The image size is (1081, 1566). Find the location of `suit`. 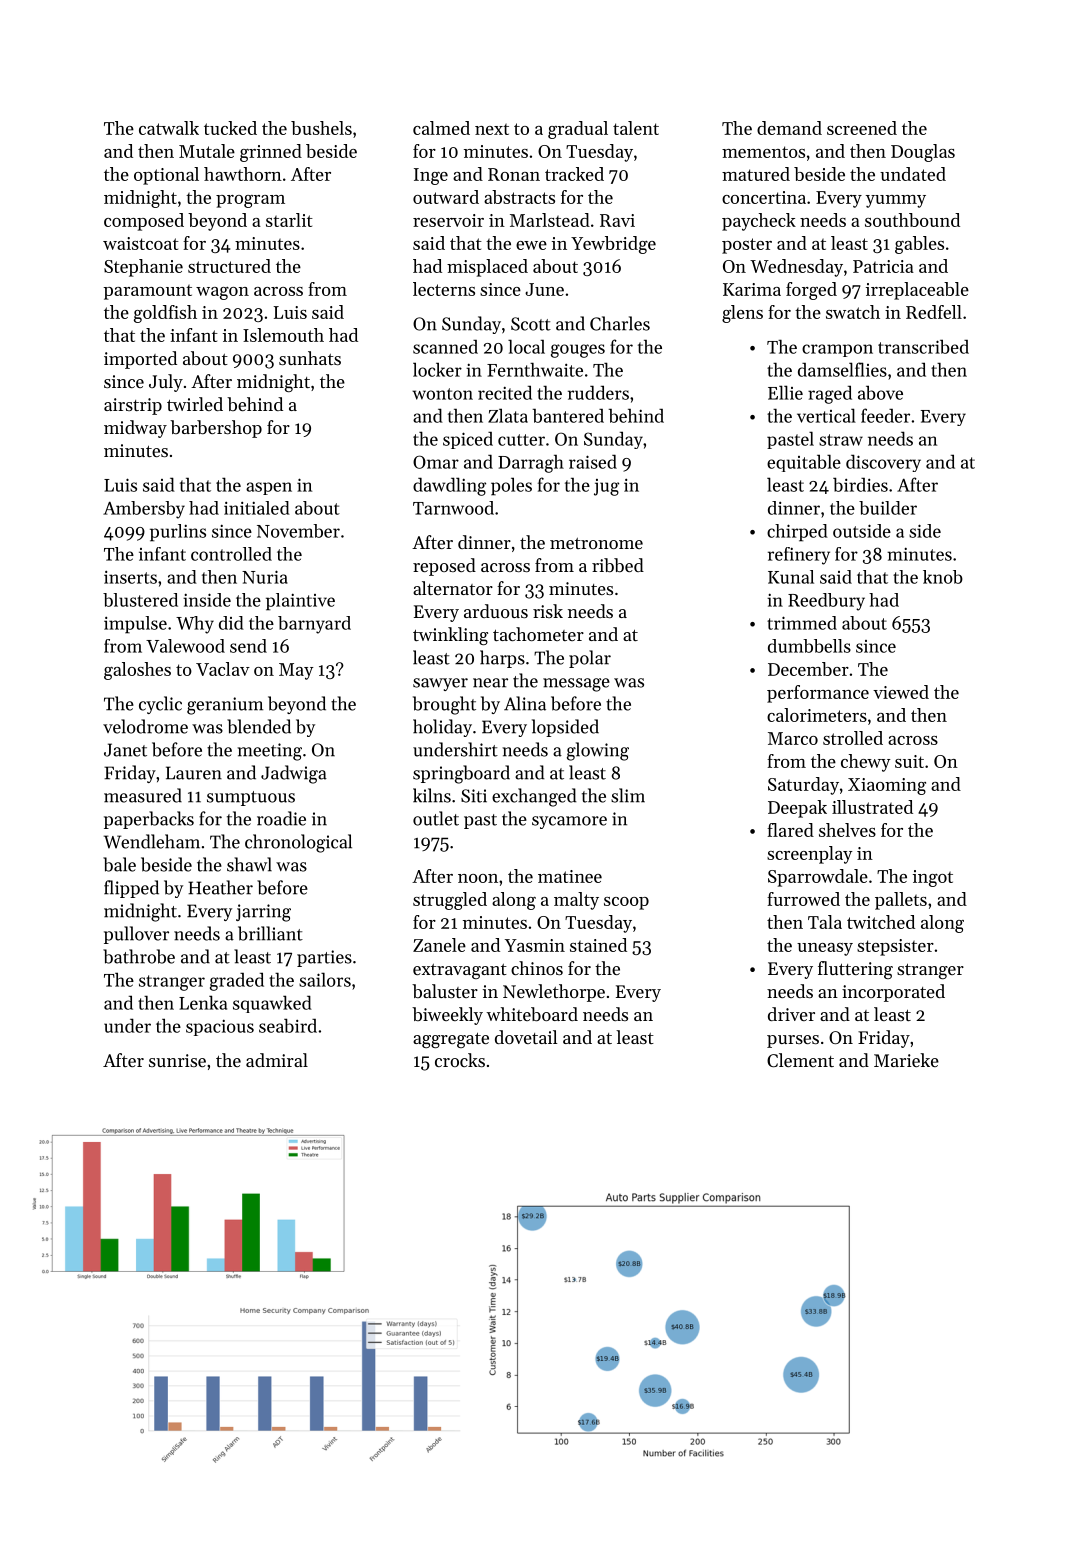

suit is located at coordinates (909, 761).
